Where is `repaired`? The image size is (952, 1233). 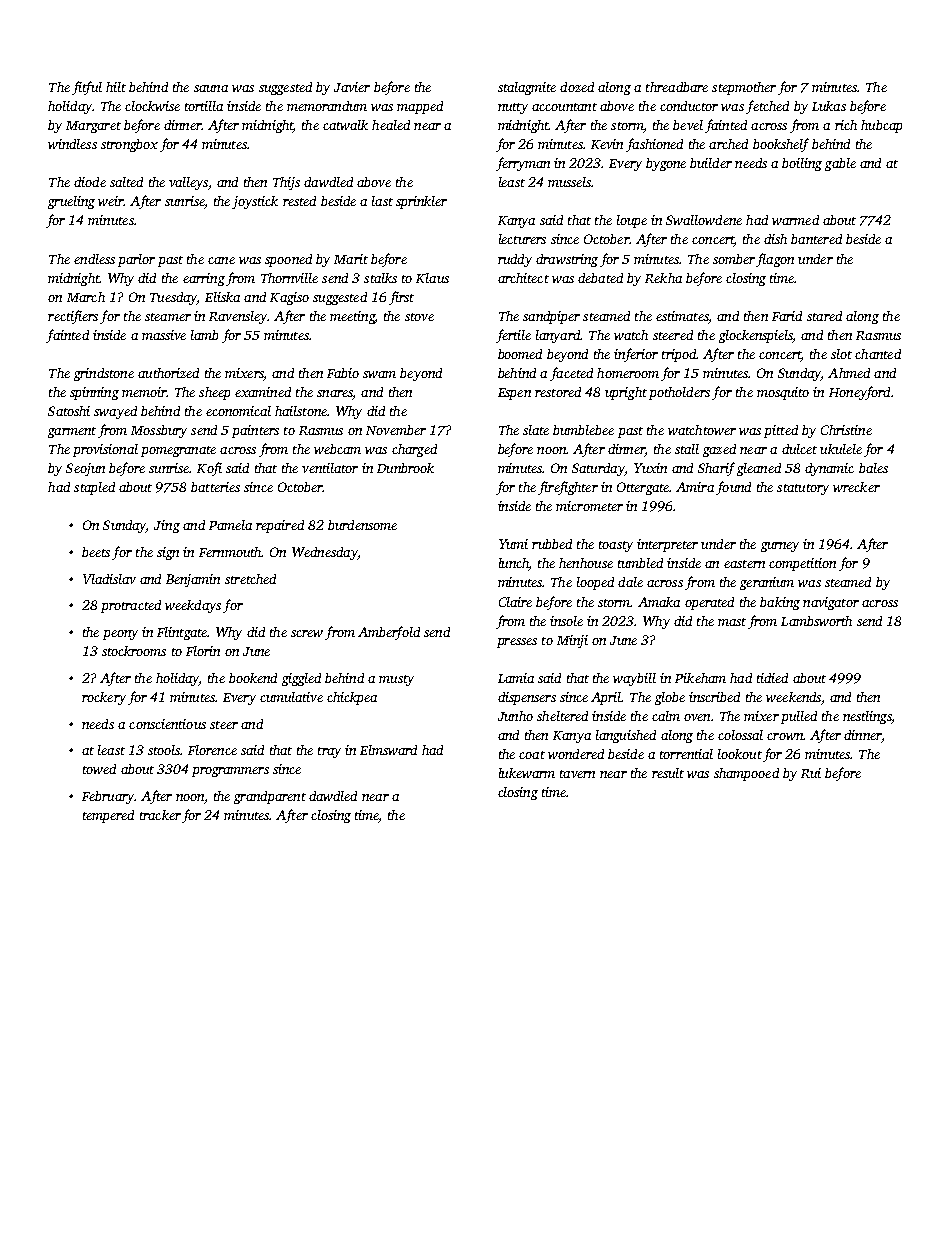 repaired is located at coordinates (280, 526).
